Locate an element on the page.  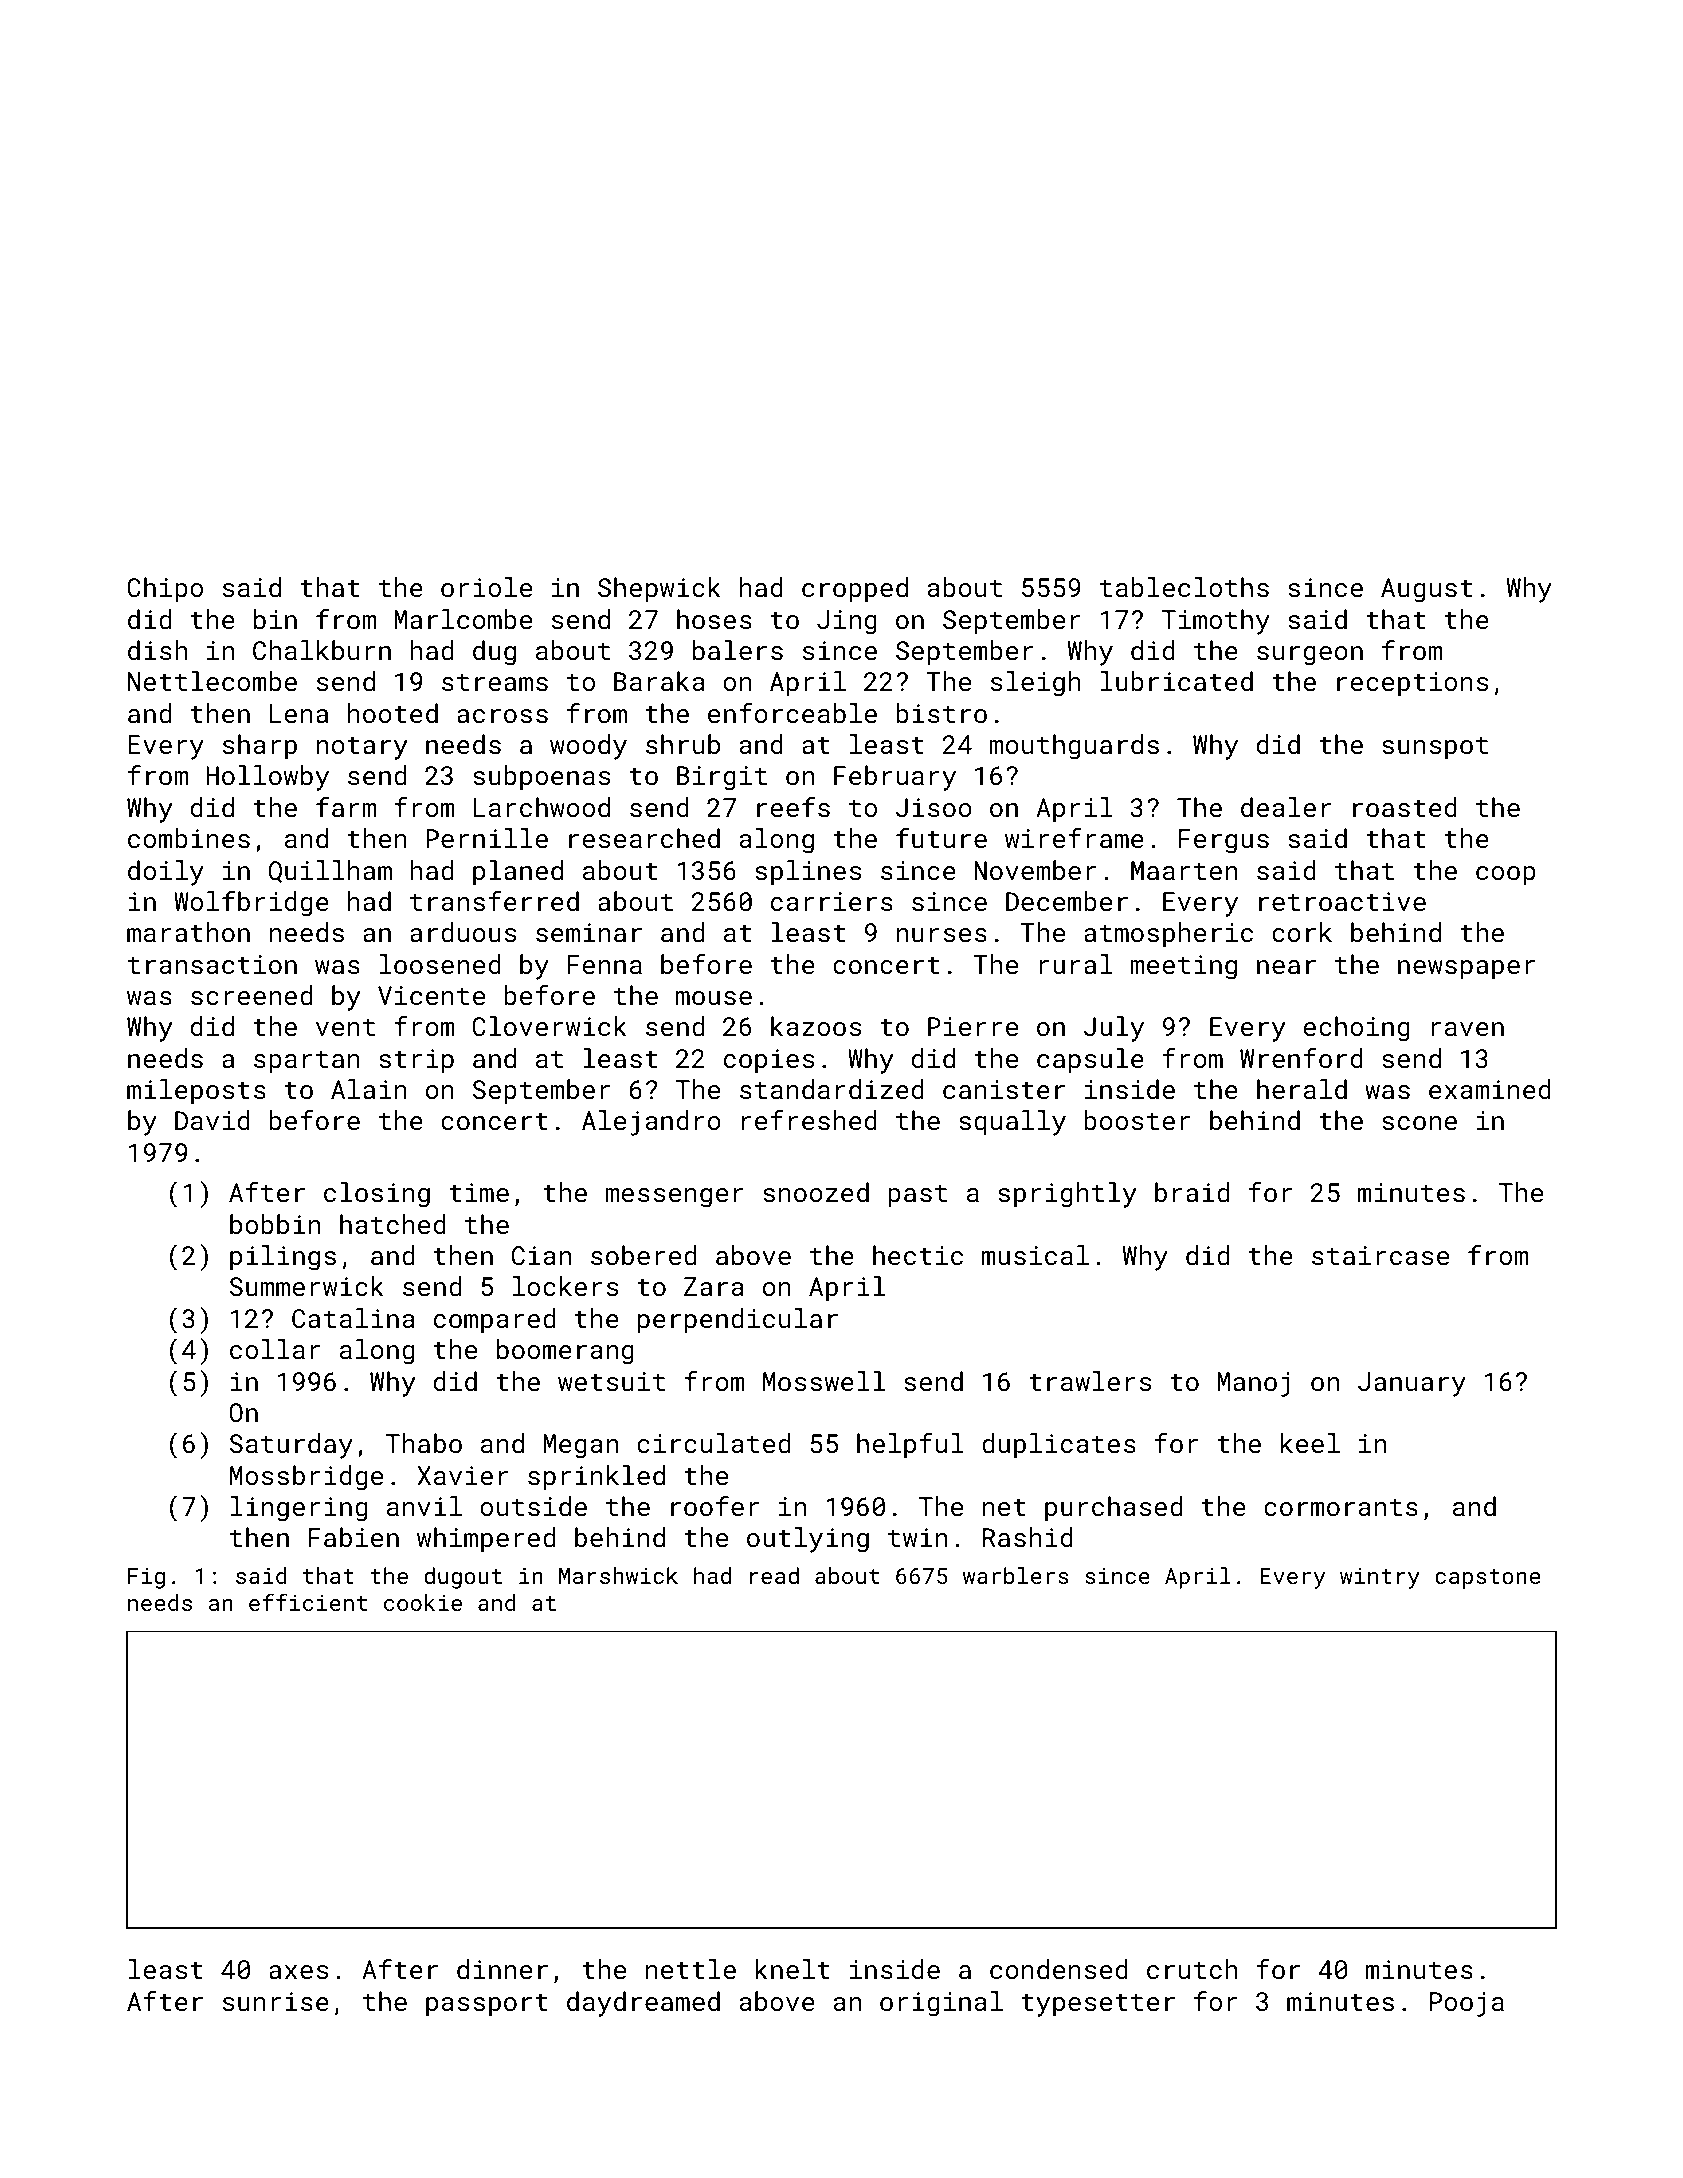
herald is located at coordinates (1302, 1089).
